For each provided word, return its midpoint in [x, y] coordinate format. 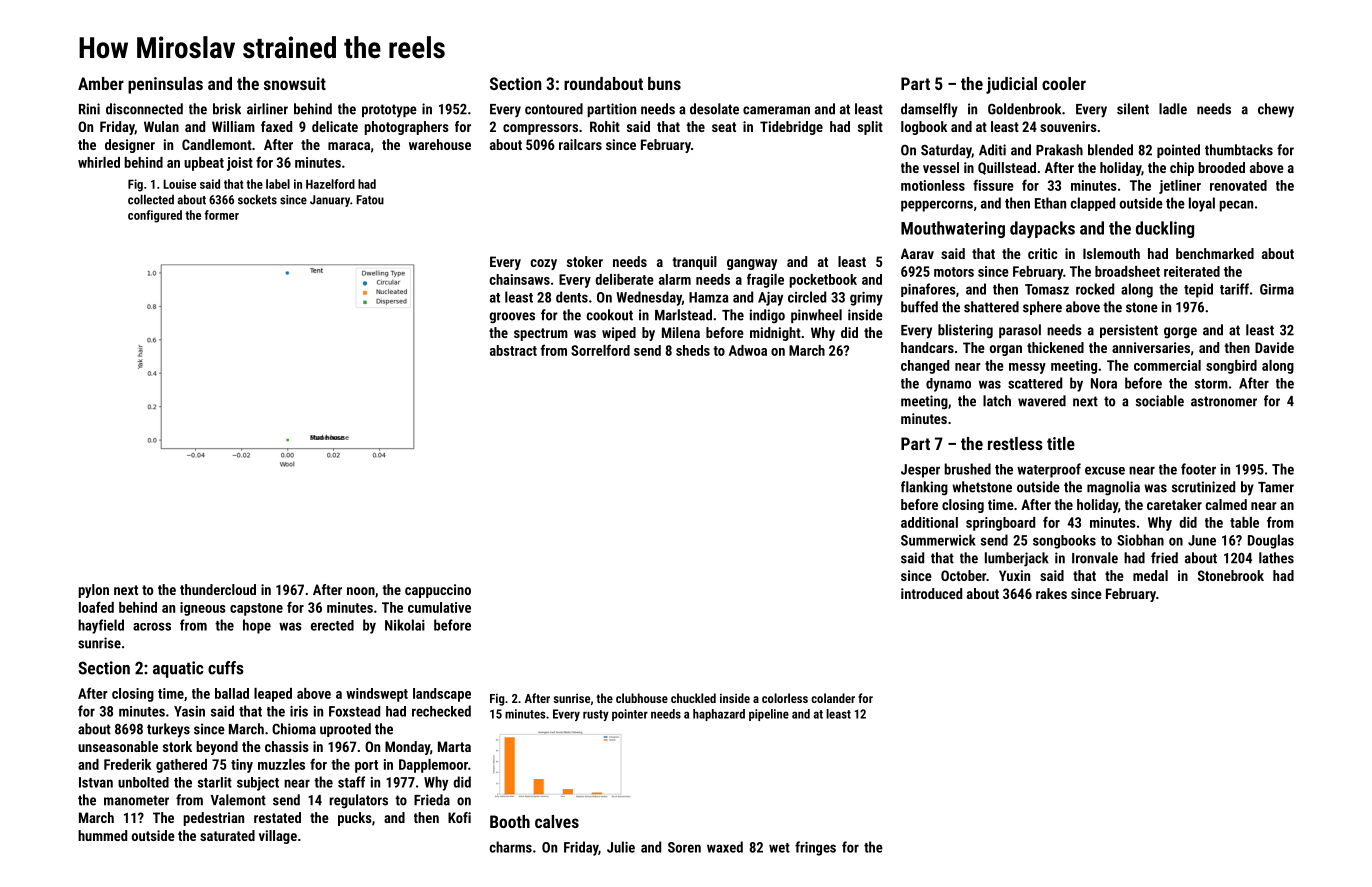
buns [664, 83]
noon [361, 591]
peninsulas [165, 85]
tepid [1198, 290]
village [278, 837]
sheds [693, 350]
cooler [1064, 83]
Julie [621, 847]
